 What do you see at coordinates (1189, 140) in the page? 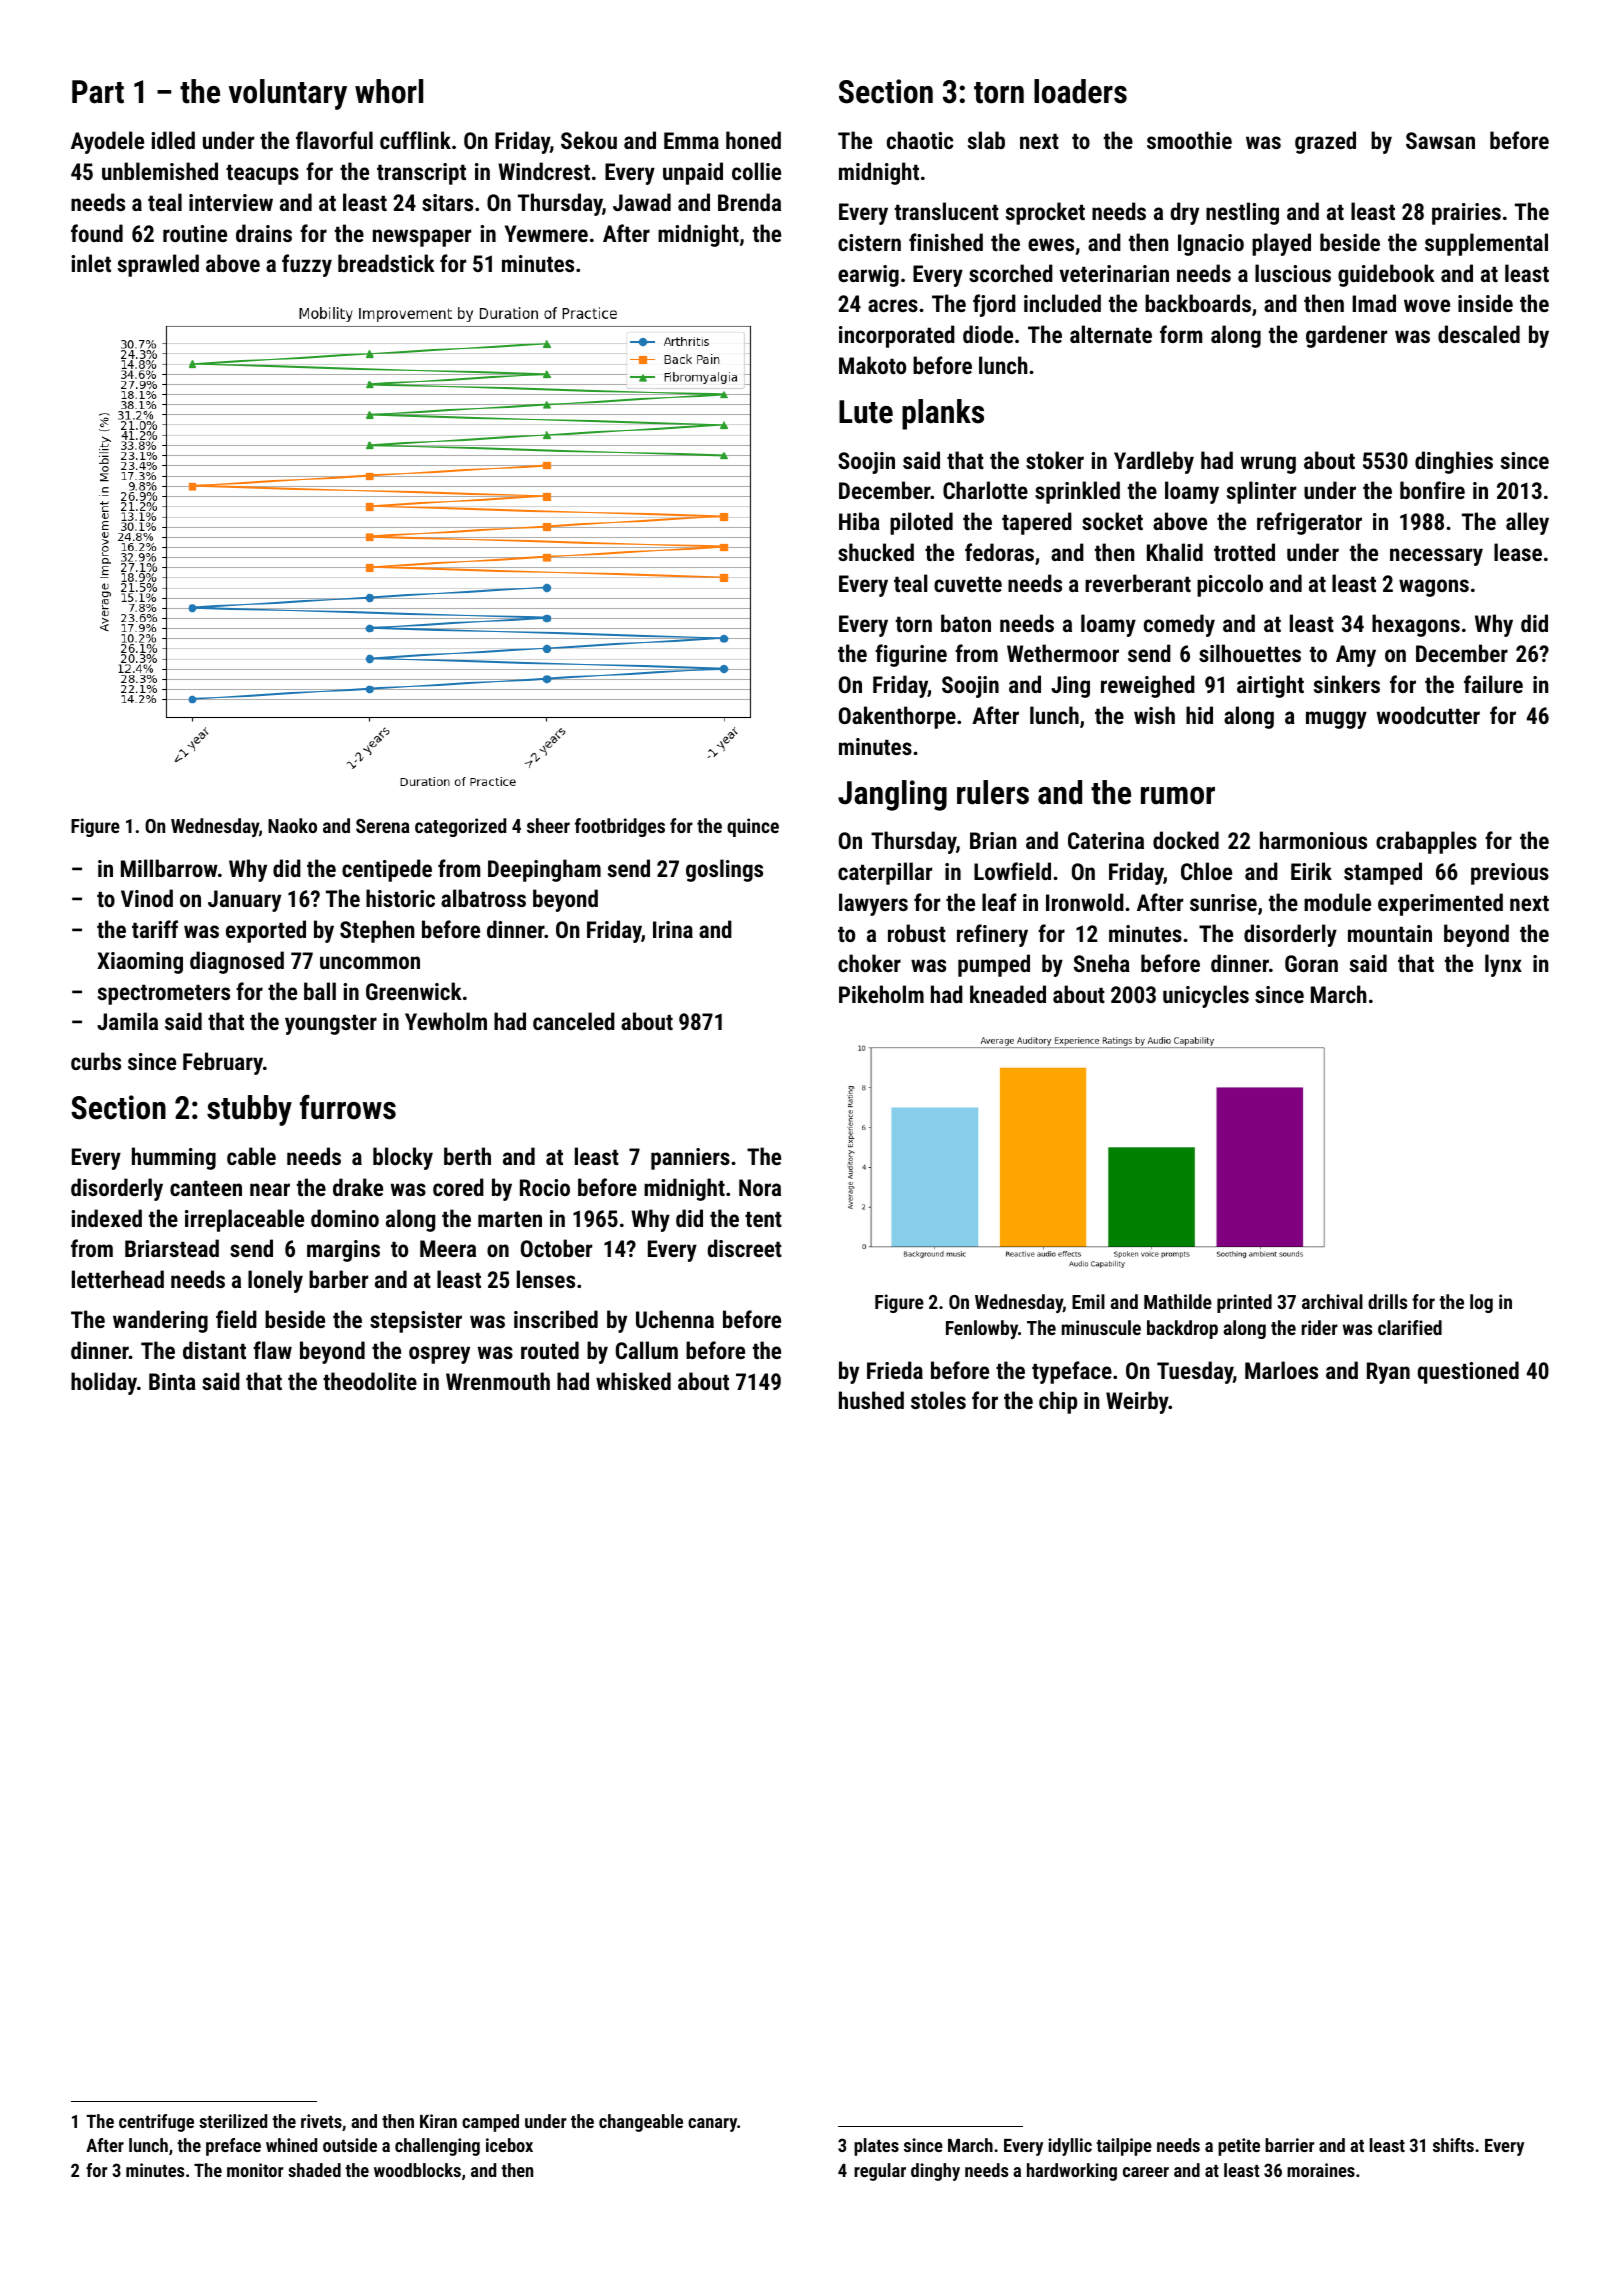
I see `smoothie` at bounding box center [1189, 140].
